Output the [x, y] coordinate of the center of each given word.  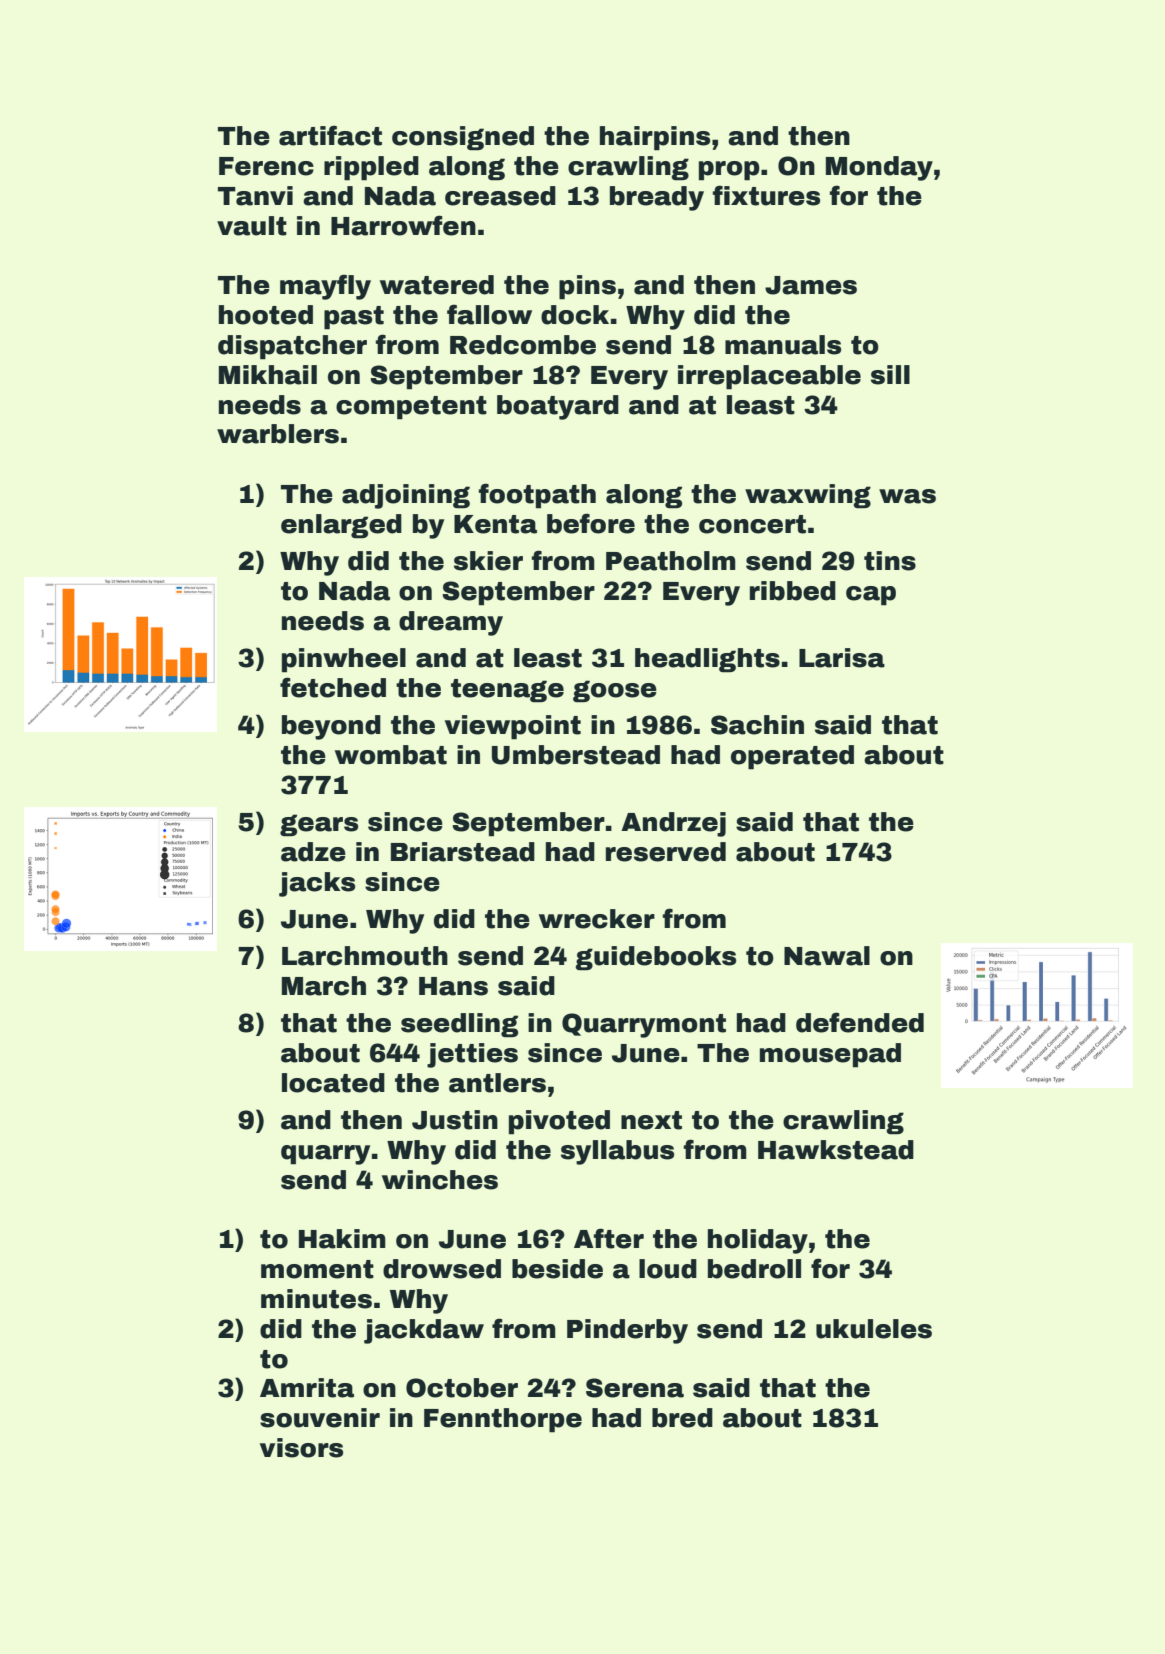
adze [313, 852]
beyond [331, 727]
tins [890, 561]
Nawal [827, 956]
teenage [507, 691]
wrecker [597, 919]
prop [729, 171]
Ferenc [266, 166]
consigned [463, 138]
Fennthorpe [503, 1420]
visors [301, 1448]
